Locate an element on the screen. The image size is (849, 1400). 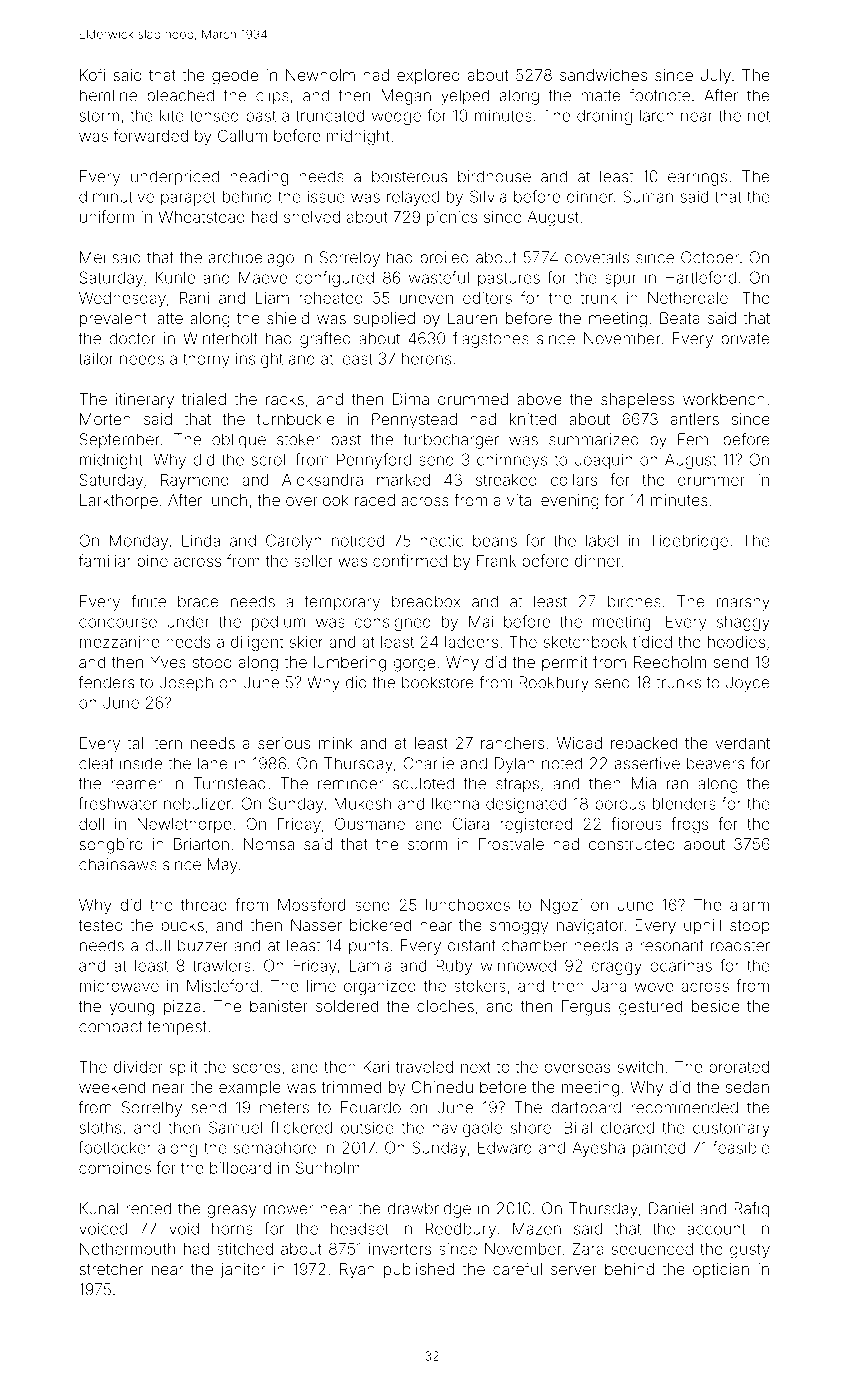
published is located at coordinates (419, 1270).
